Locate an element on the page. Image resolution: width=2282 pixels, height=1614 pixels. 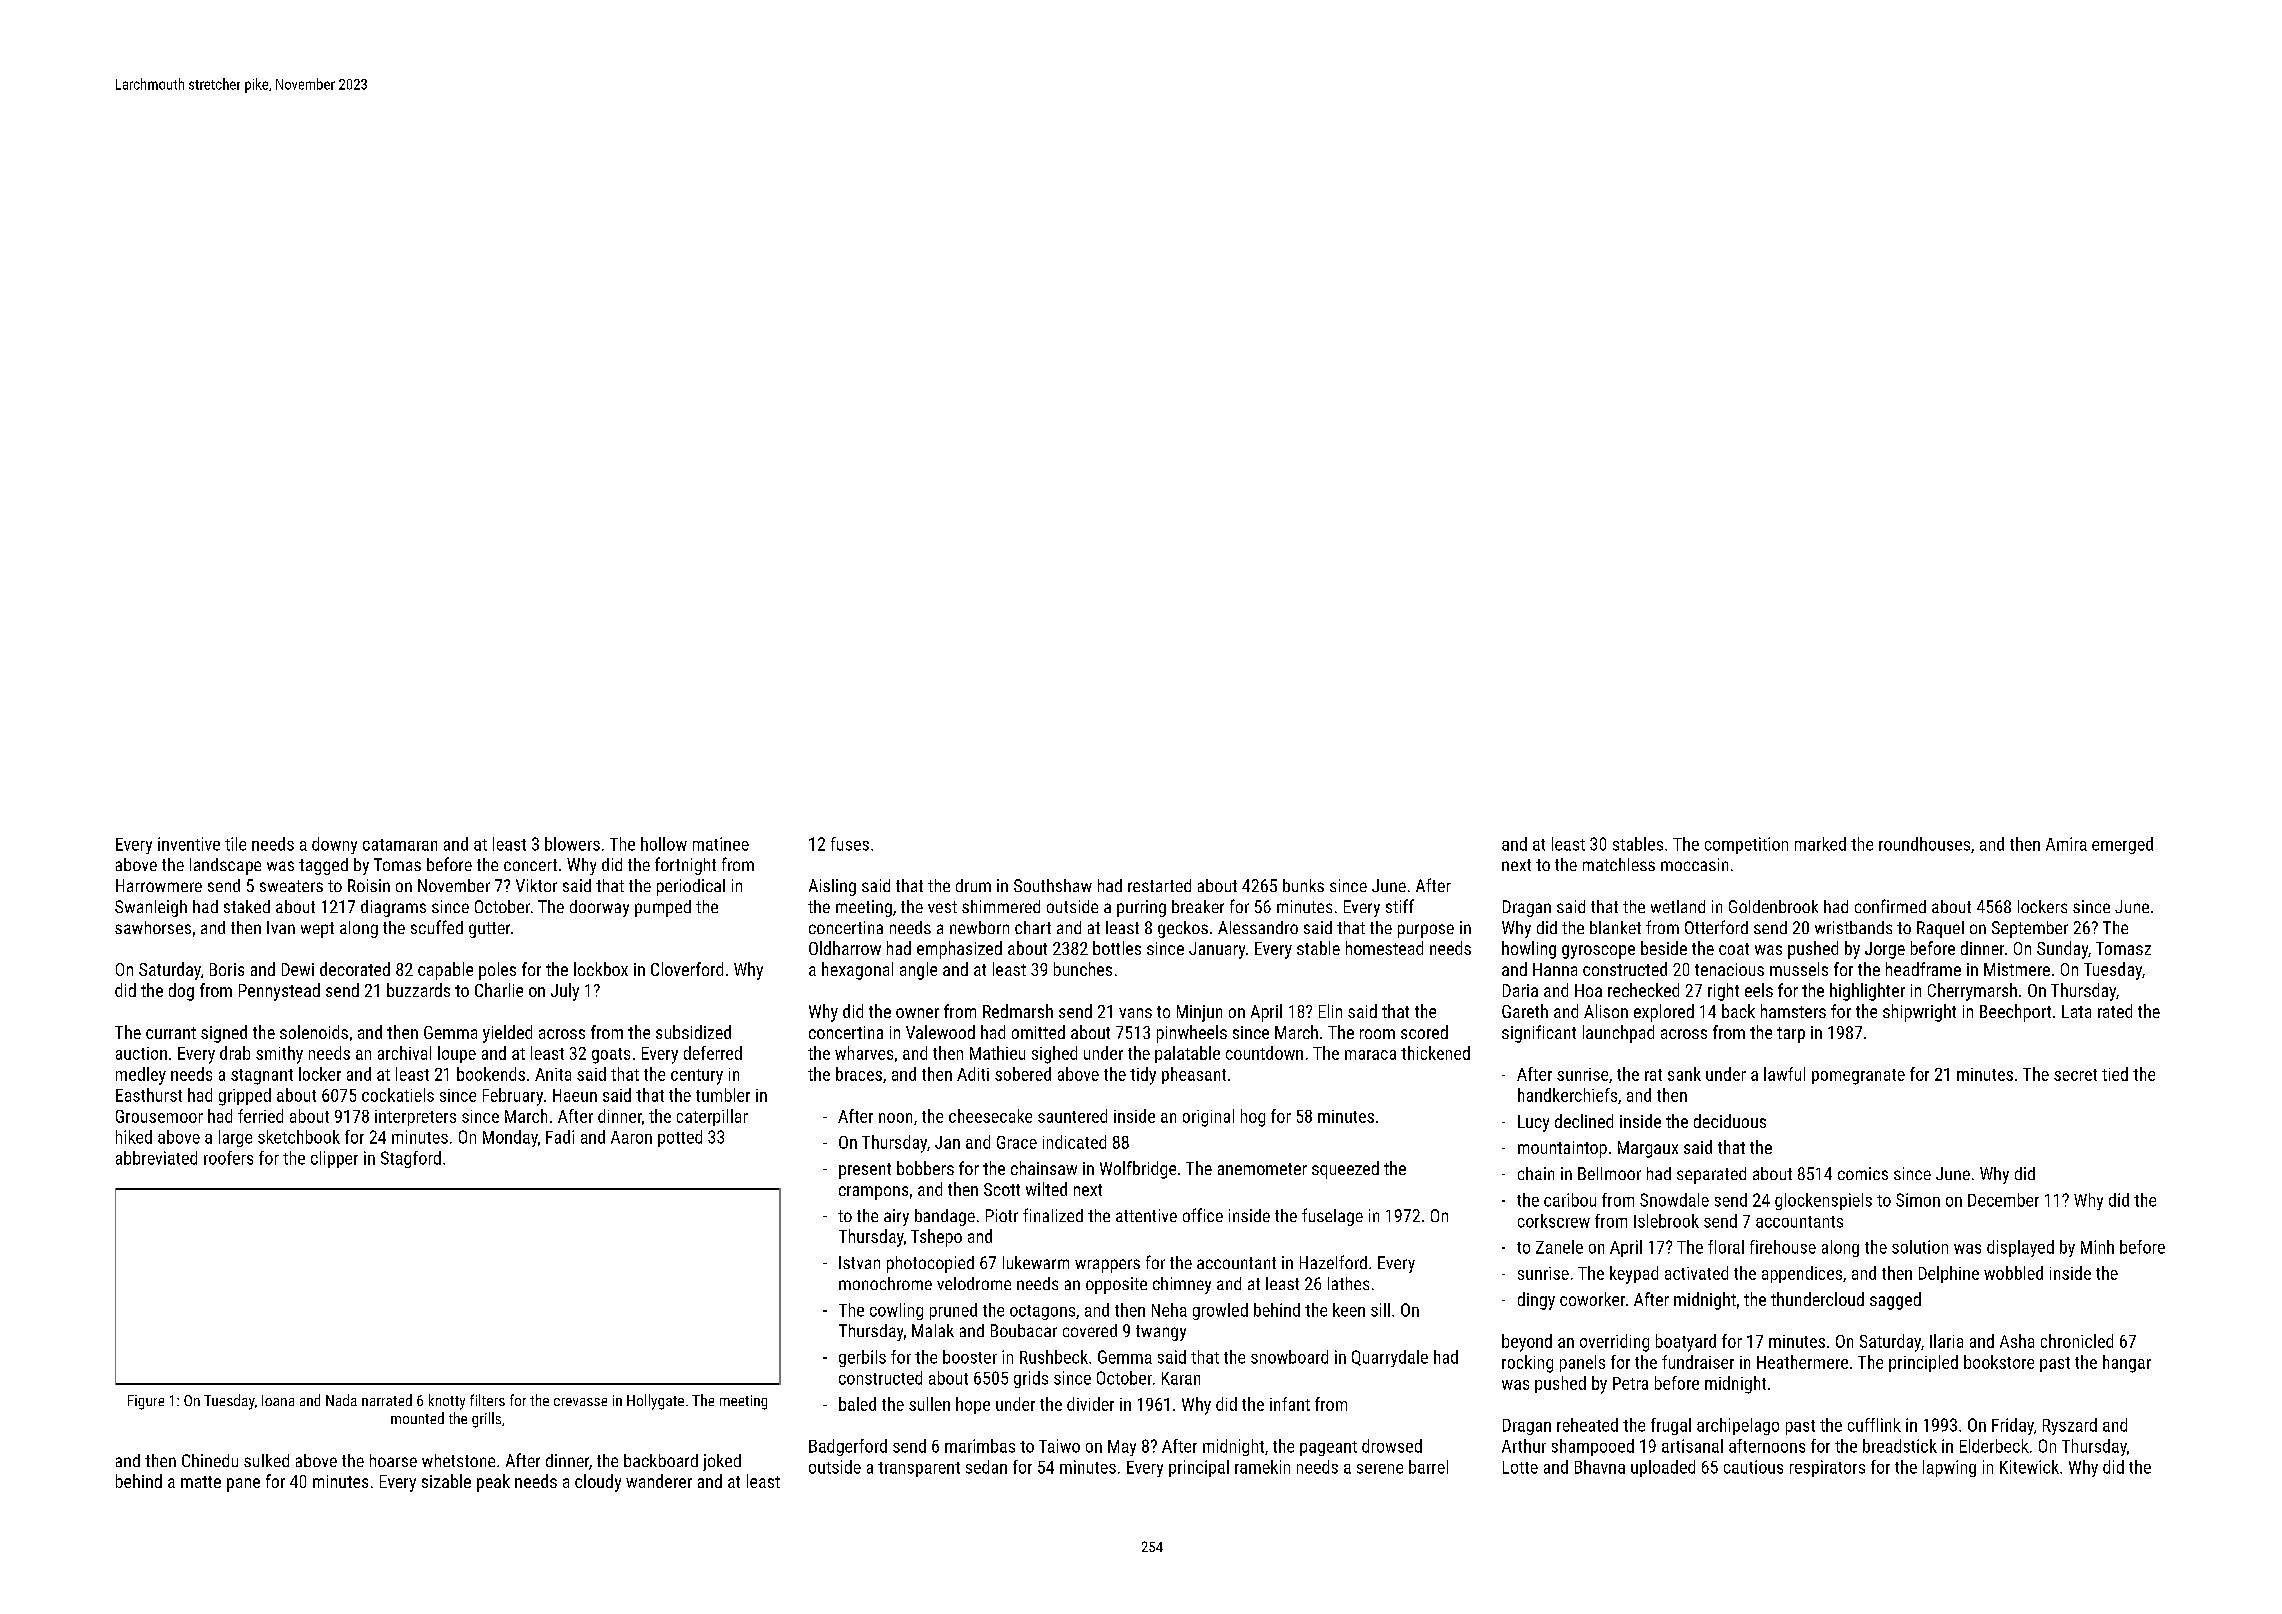
large is located at coordinates (235, 1138).
